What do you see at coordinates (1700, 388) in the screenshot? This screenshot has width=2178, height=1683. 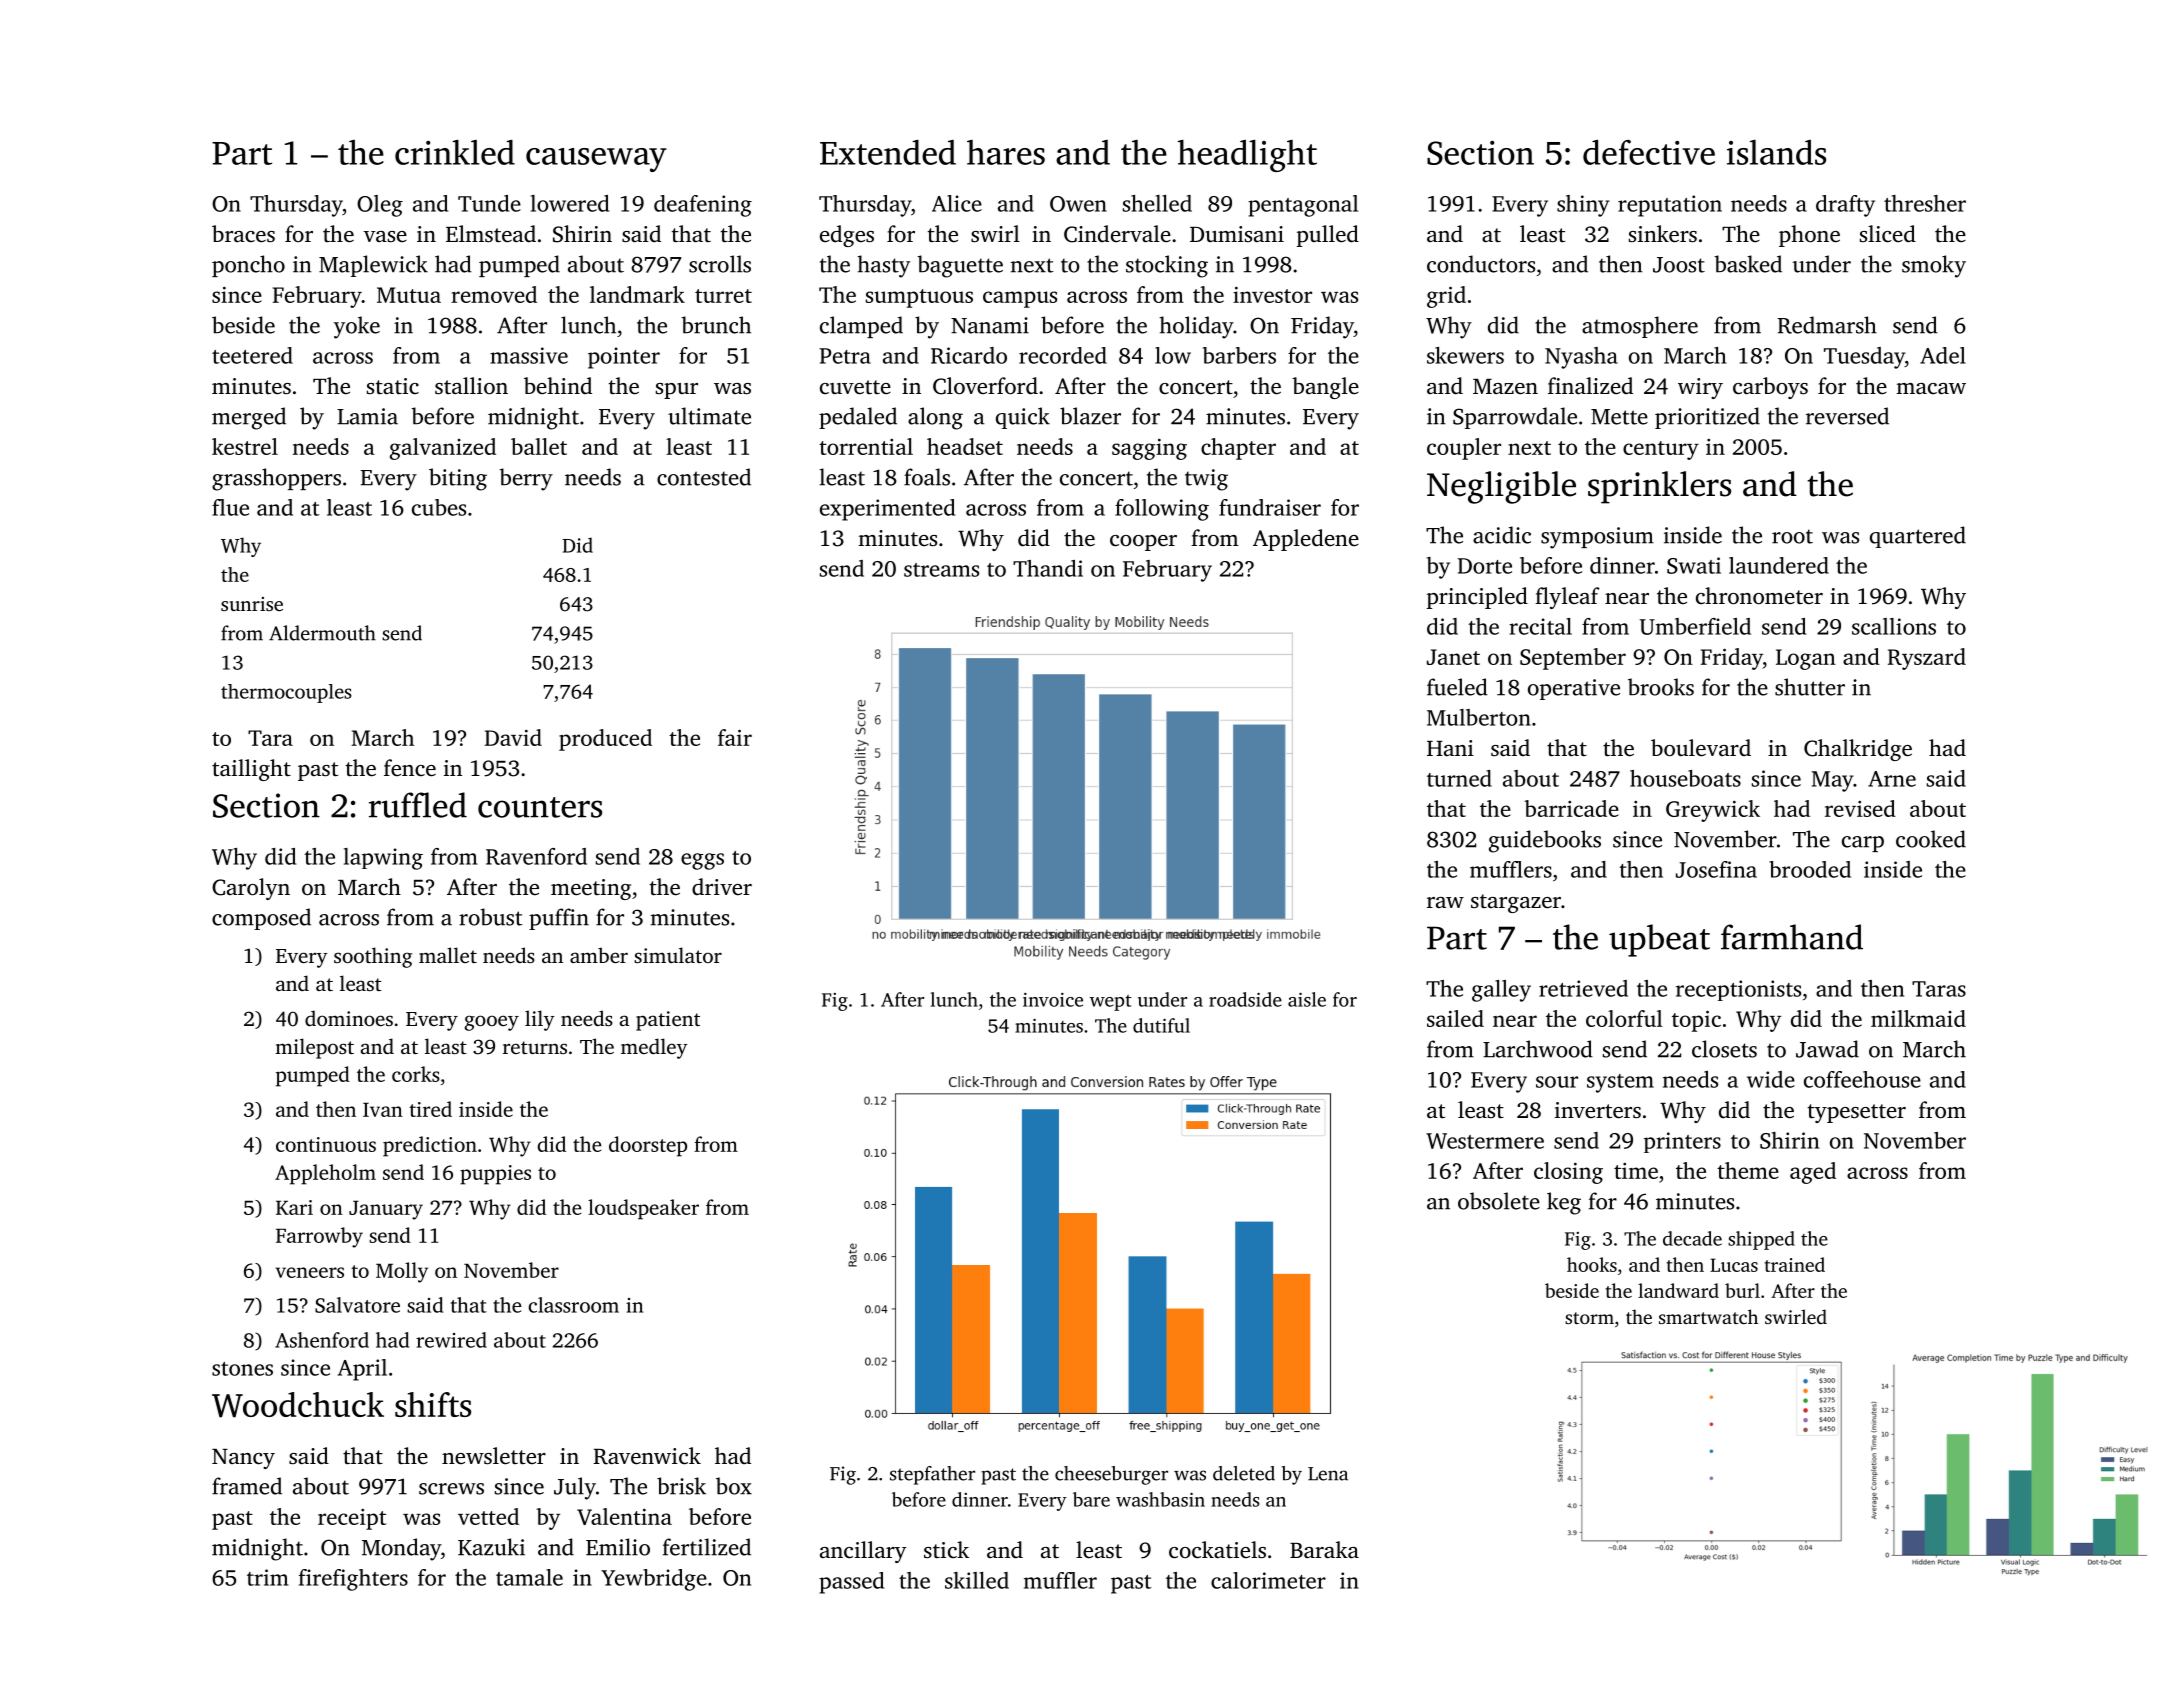 I see `wiry` at bounding box center [1700, 388].
